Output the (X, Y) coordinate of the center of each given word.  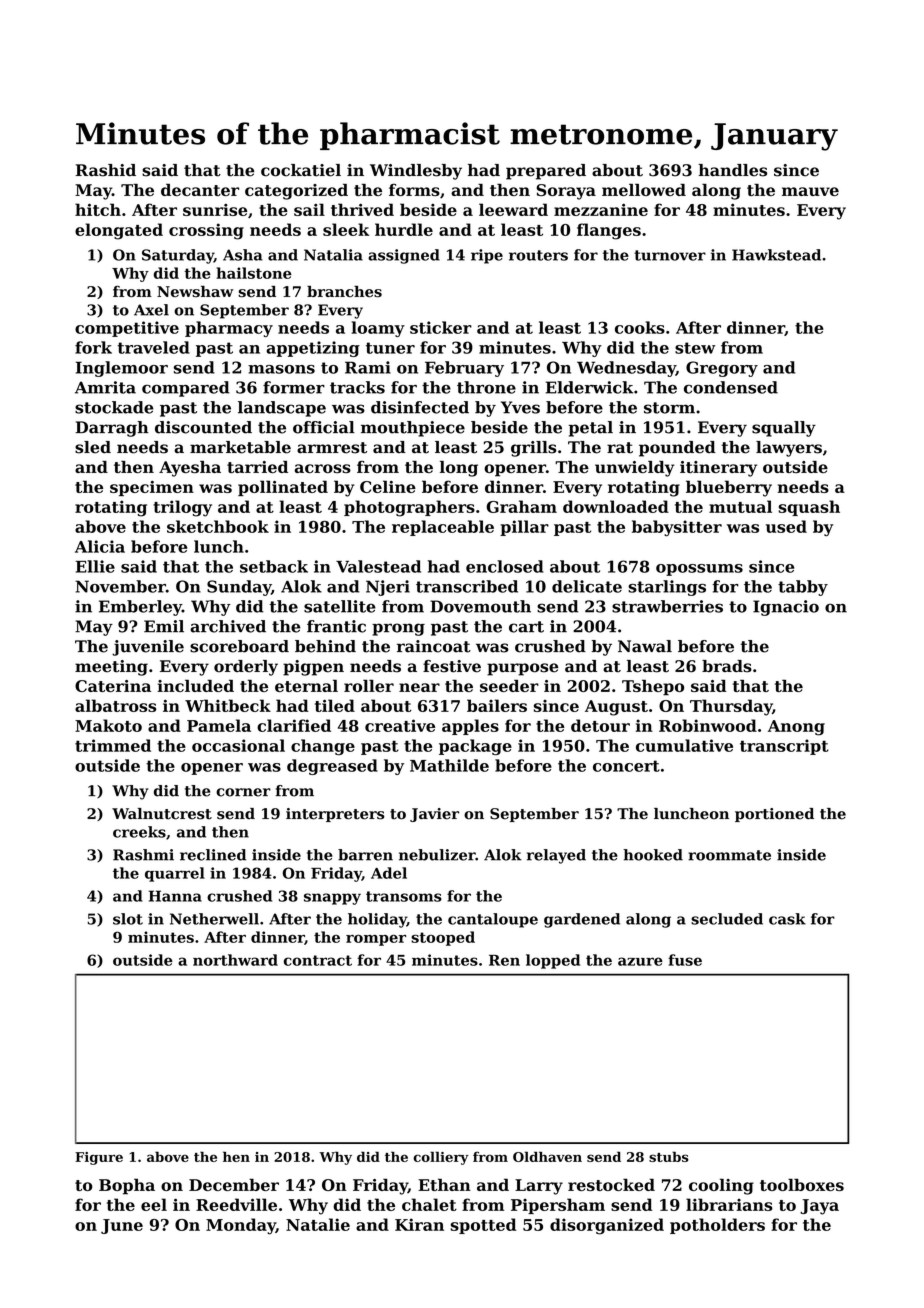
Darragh (112, 429)
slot (128, 919)
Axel (151, 310)
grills (534, 449)
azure (640, 961)
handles (732, 170)
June (122, 1226)
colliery (441, 1158)
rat (620, 448)
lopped (553, 961)
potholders (717, 1226)
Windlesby (416, 172)
